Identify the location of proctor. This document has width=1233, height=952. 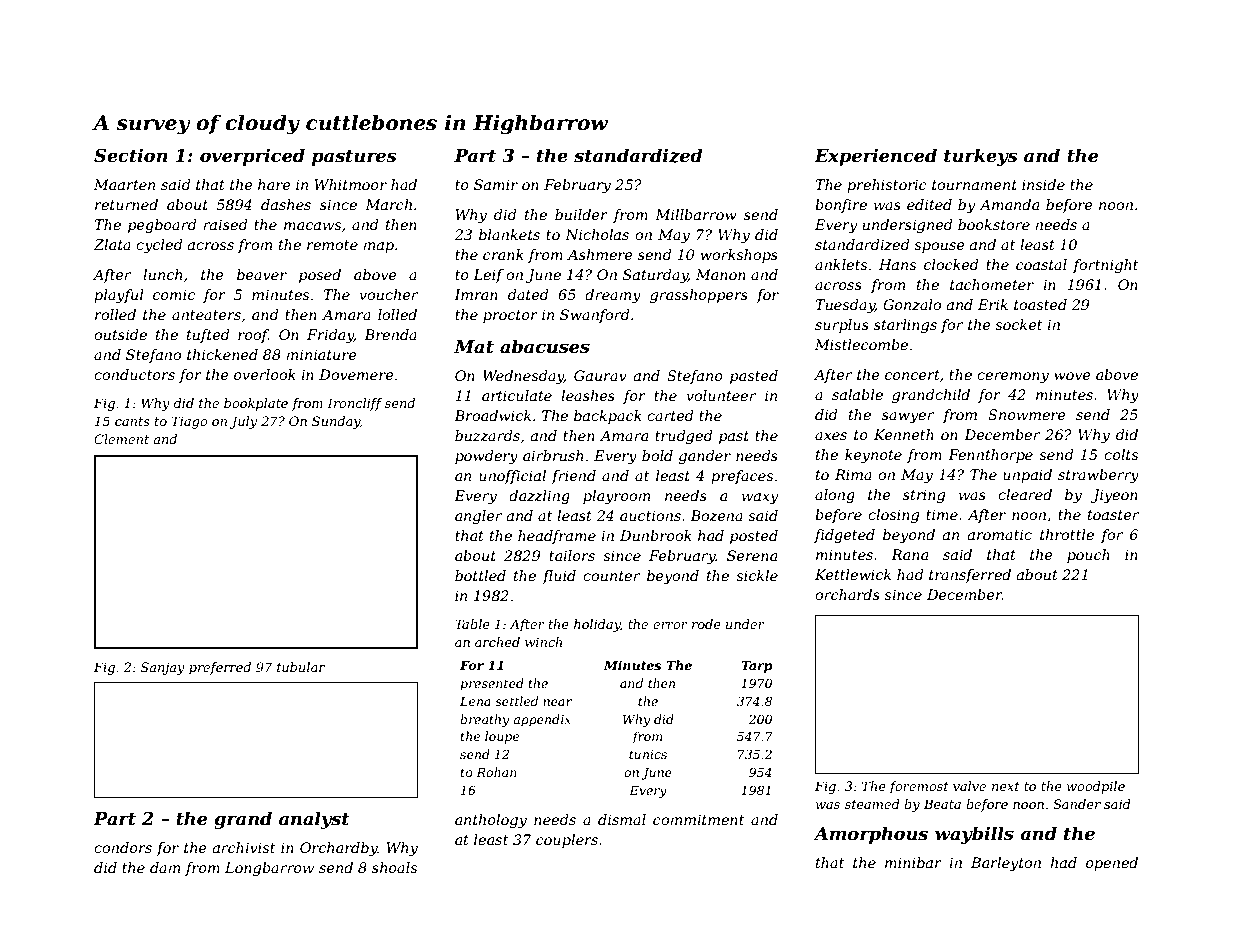
(510, 316).
